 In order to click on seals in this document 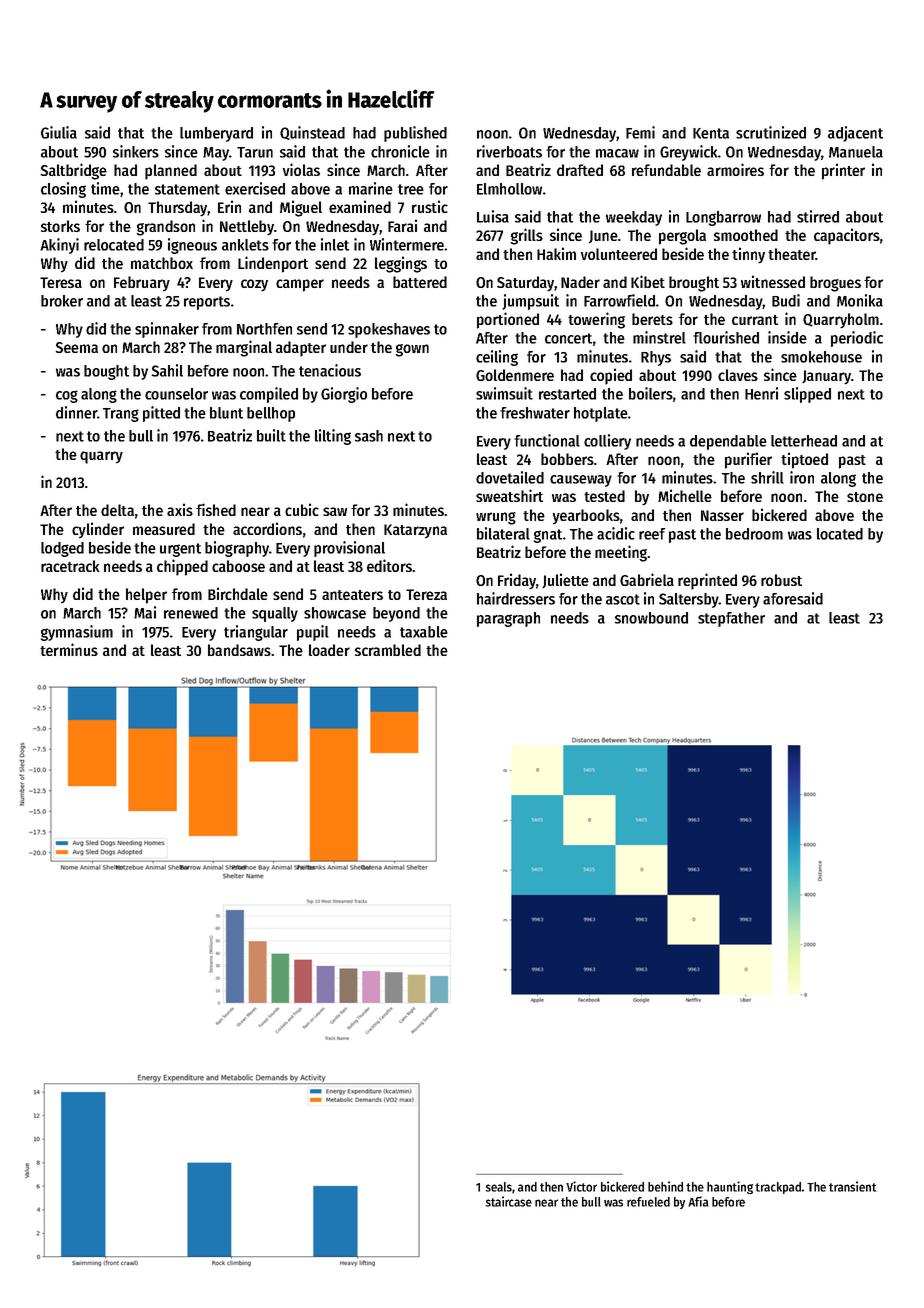, I will do `click(498, 1187)`.
